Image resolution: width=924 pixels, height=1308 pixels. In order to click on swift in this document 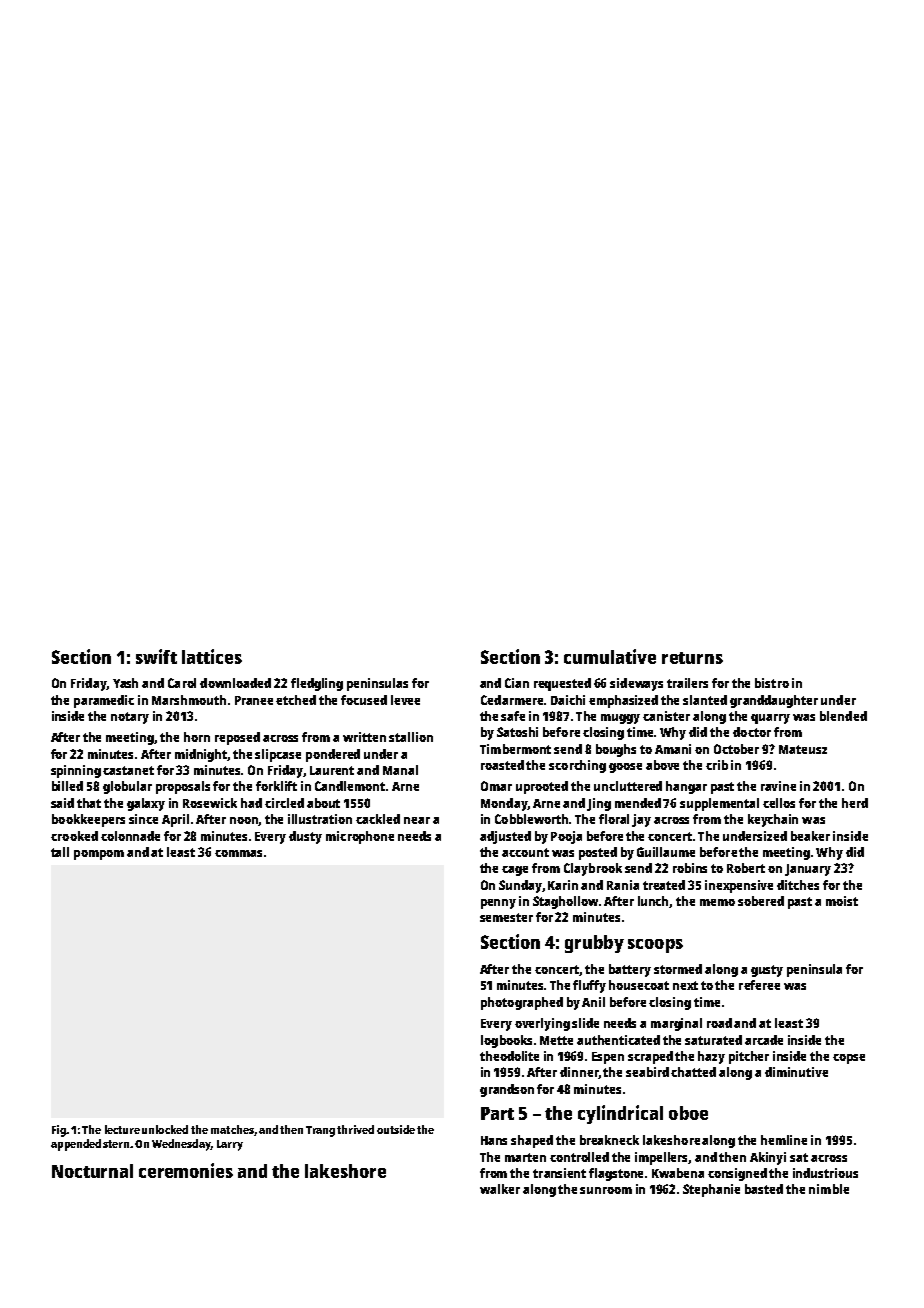, I will do `click(156, 656)`.
